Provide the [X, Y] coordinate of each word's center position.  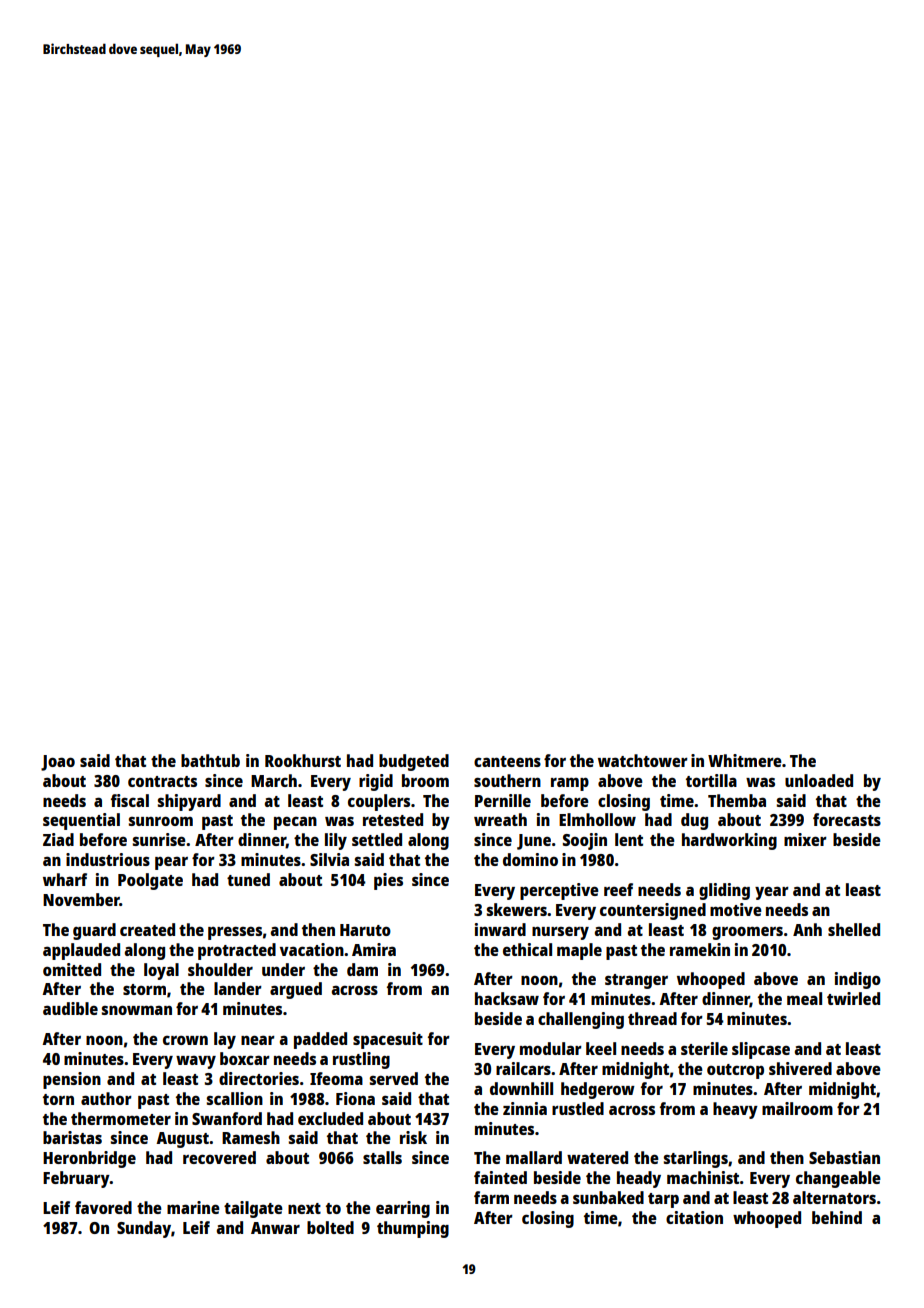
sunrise [159, 839]
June [534, 842]
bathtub [210, 760]
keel [601, 1048]
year [772, 893]
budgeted [414, 762]
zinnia [525, 1108]
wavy [196, 1062]
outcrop [735, 1071]
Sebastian [844, 1157]
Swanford [227, 1118]
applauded [81, 951]
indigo [858, 980]
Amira [374, 949]
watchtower [643, 760]
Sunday [144, 1229]
